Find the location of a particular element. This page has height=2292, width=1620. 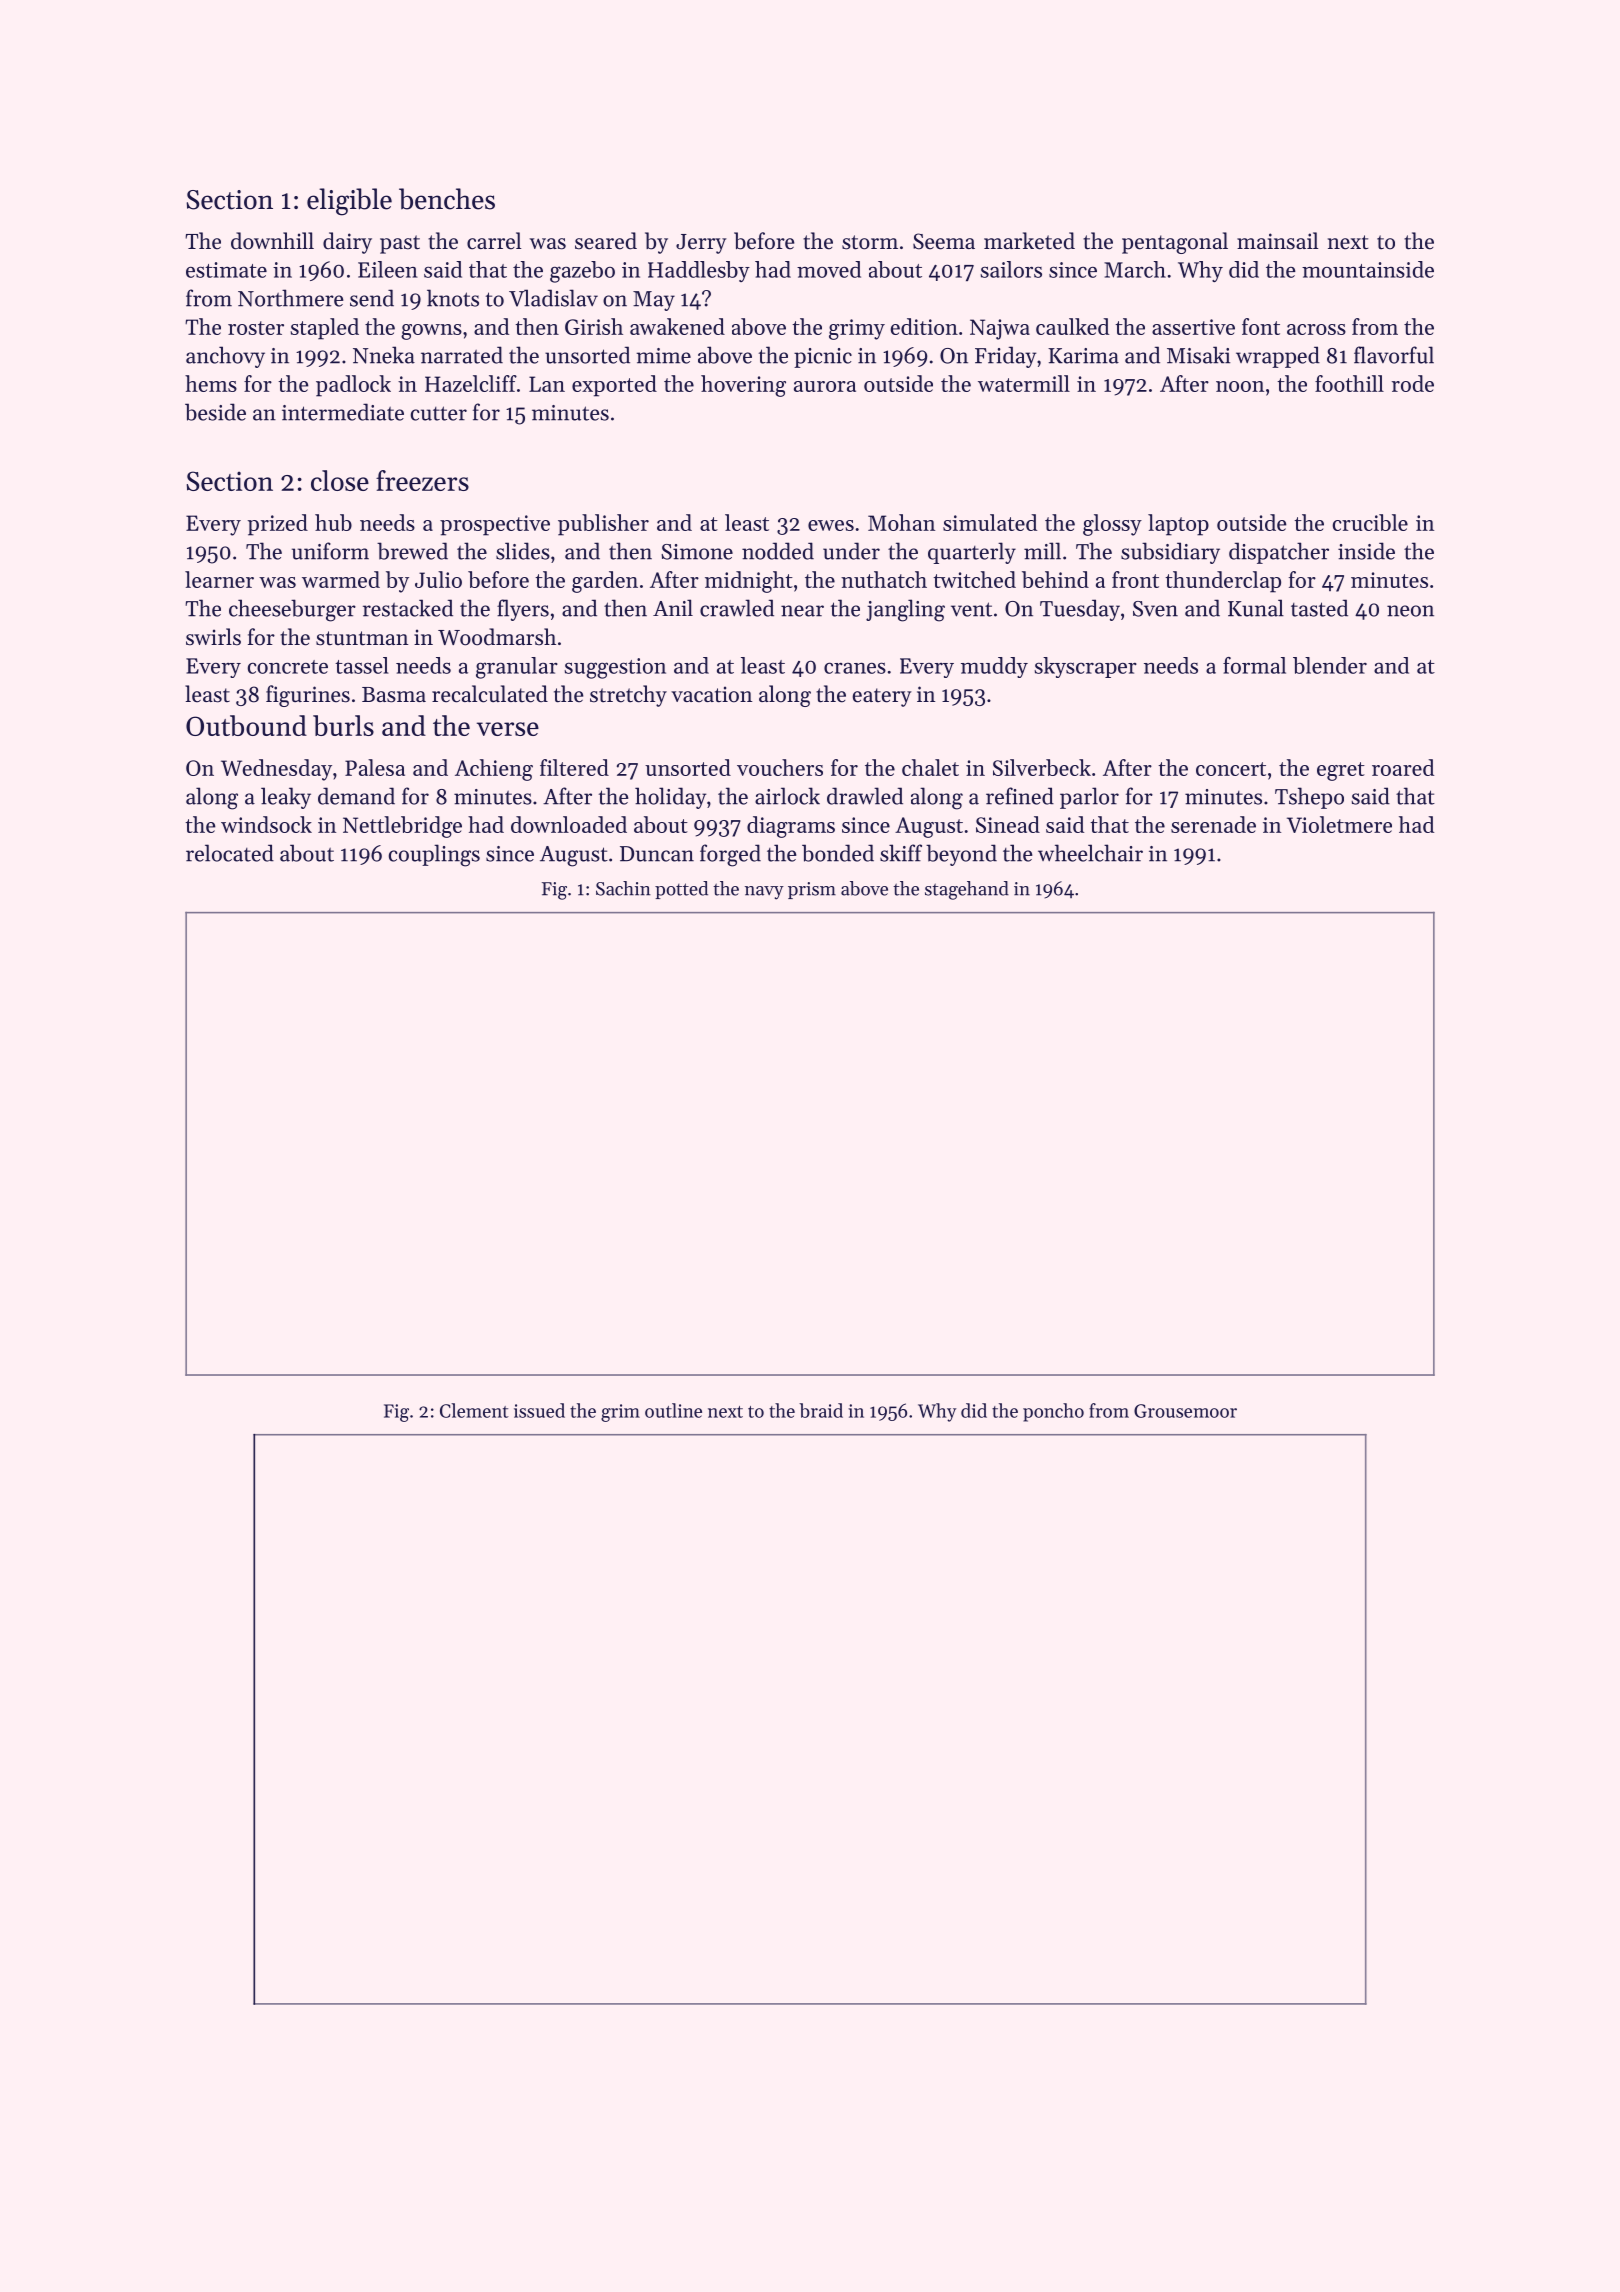

navy is located at coordinates (764, 893).
